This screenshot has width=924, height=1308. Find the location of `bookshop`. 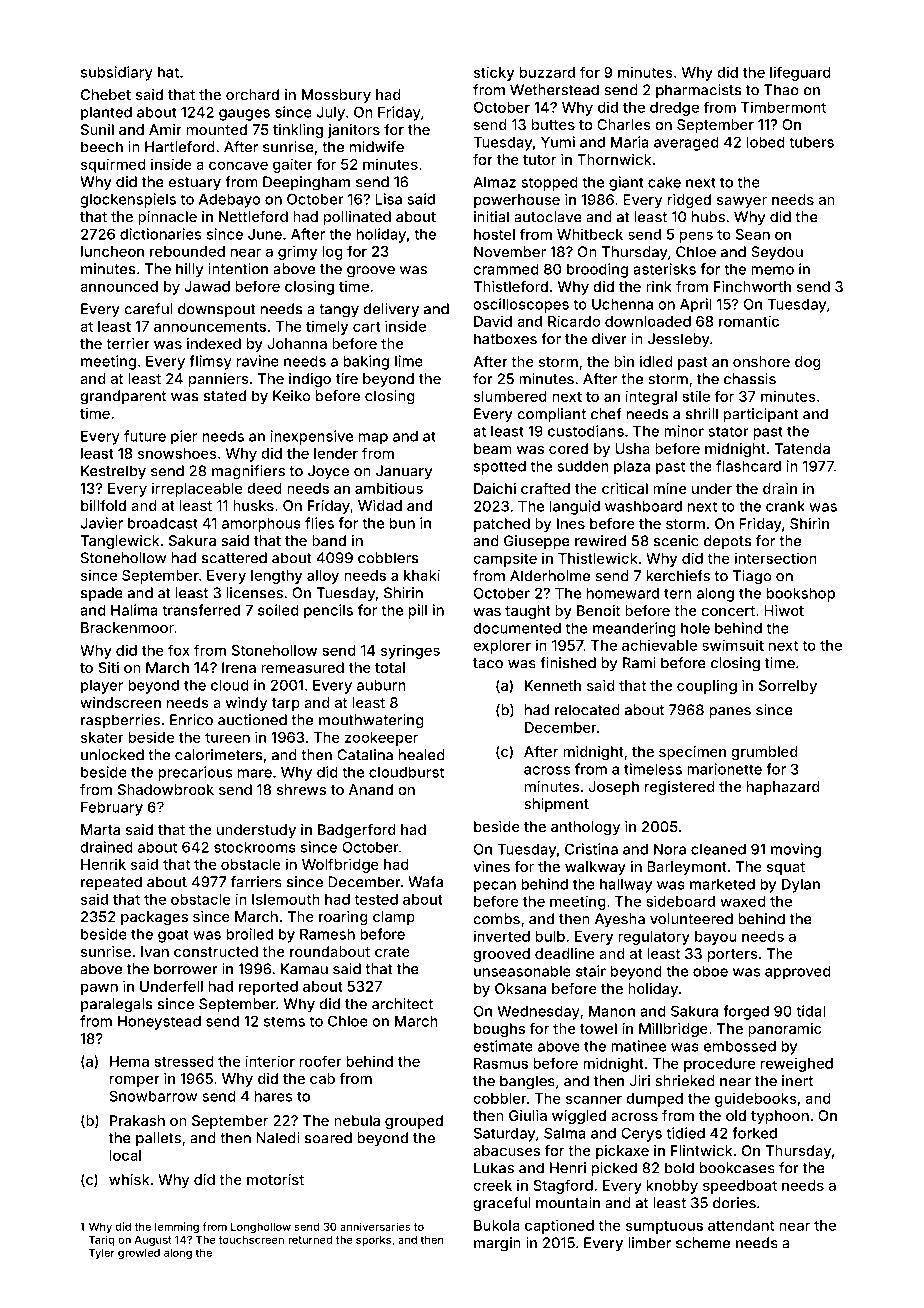

bookshop is located at coordinates (800, 594).
